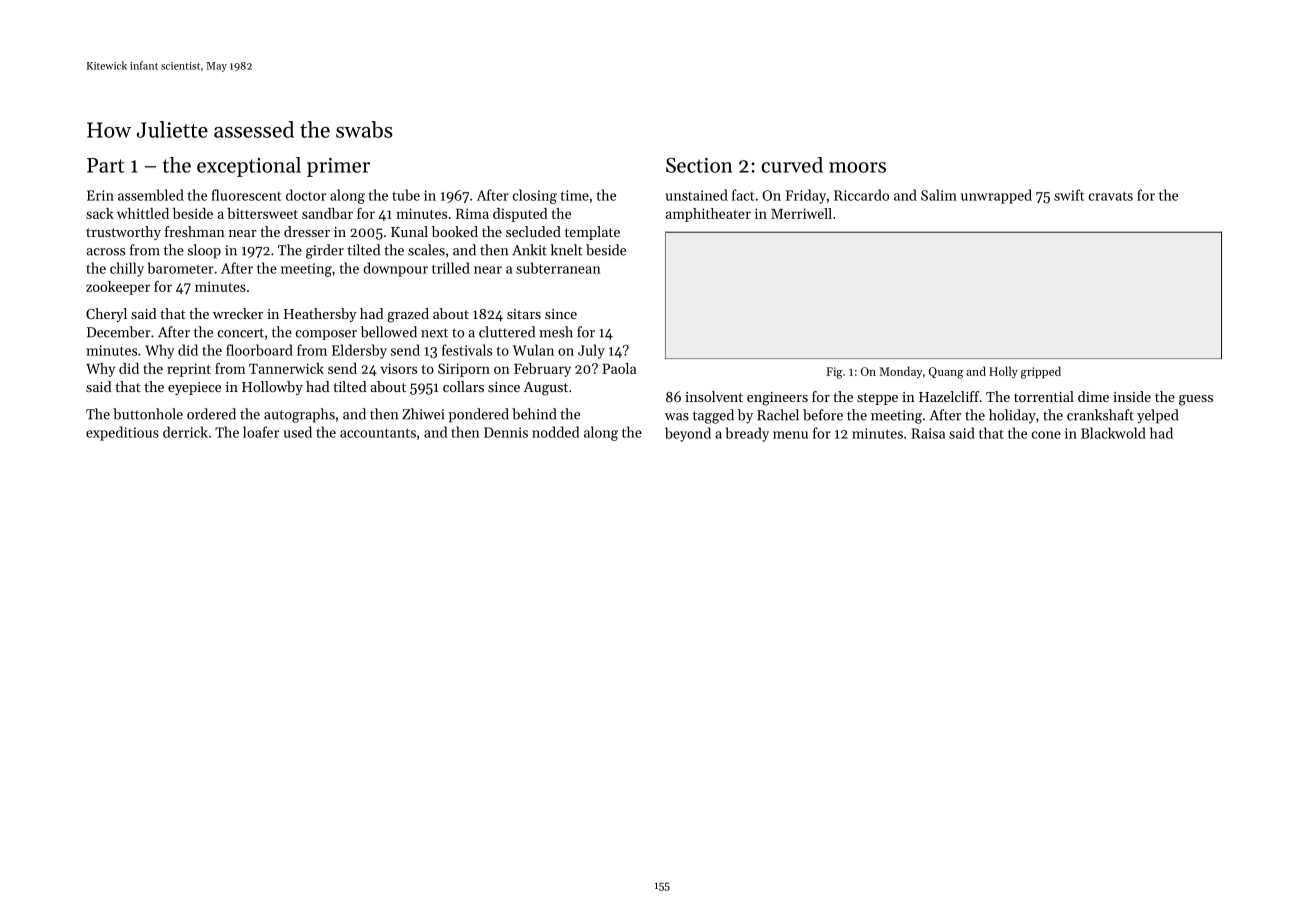  Describe the element at coordinates (857, 167) in the page. I see `moors` at that location.
